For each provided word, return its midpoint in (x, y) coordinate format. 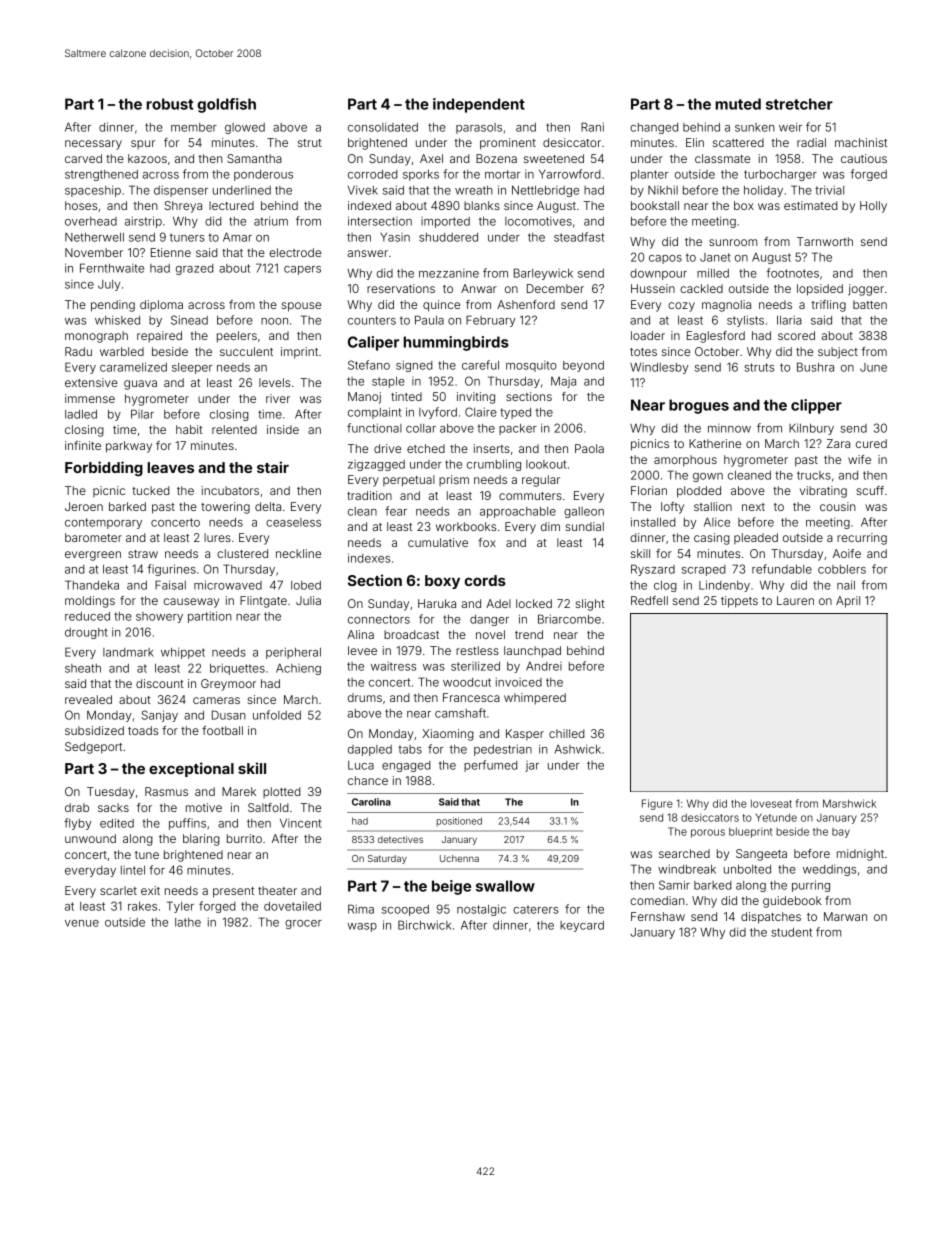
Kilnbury (811, 429)
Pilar (142, 414)
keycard (582, 926)
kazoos (147, 158)
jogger (866, 290)
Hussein (653, 288)
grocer (303, 924)
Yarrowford (570, 174)
